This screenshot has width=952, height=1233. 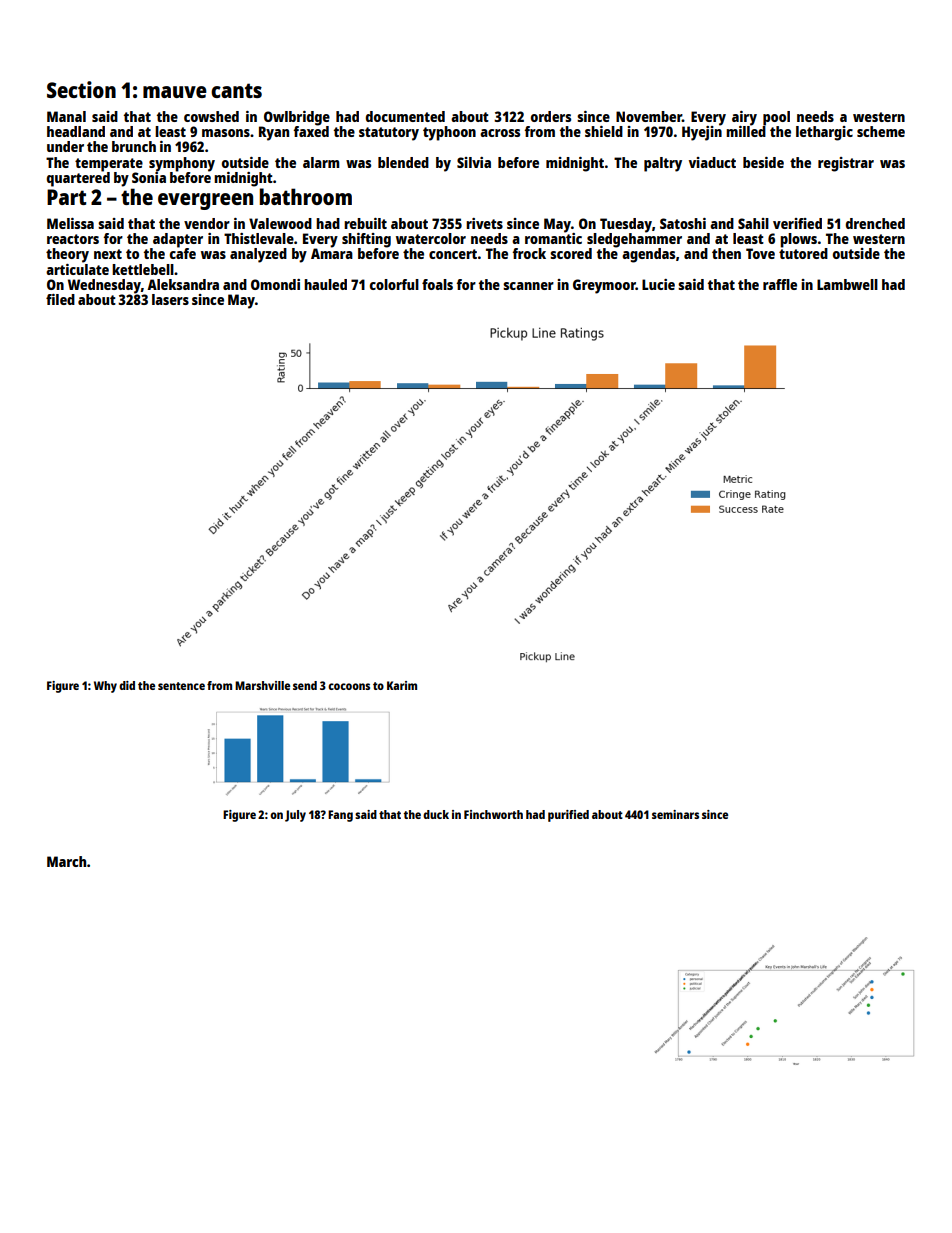 What do you see at coordinates (181, 686) in the screenshot?
I see `sentence` at bounding box center [181, 686].
